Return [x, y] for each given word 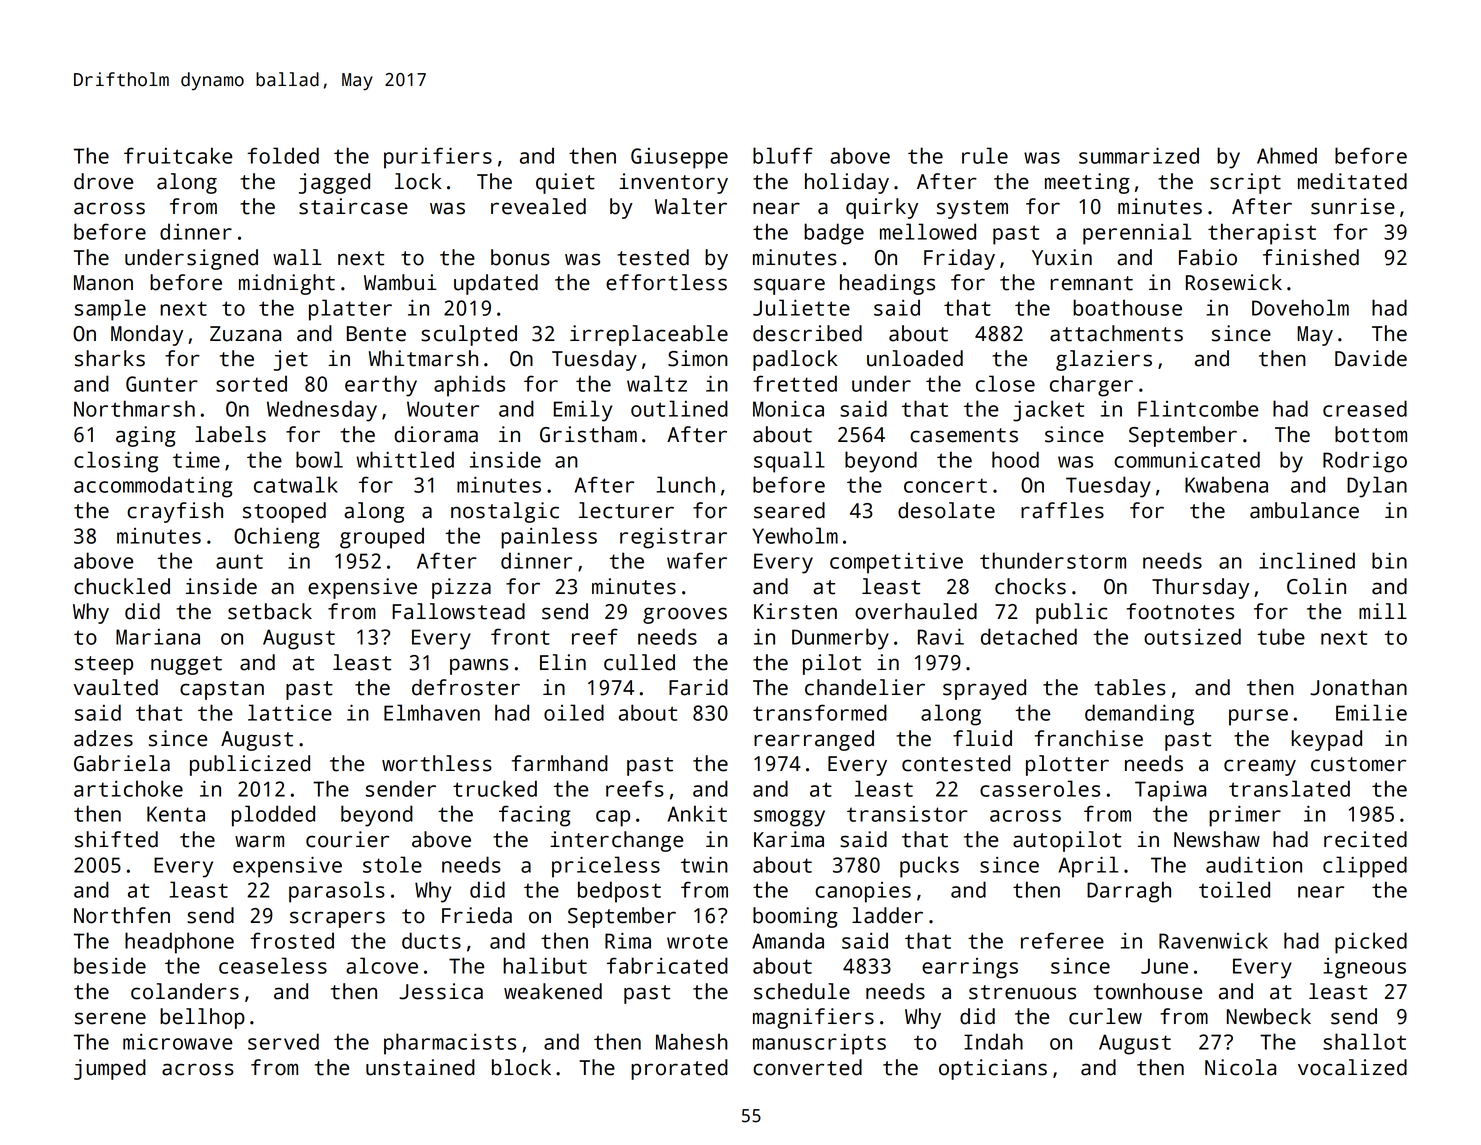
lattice [290, 712]
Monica [788, 409]
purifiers [438, 158]
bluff [783, 155]
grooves [685, 615]
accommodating [153, 487]
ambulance [1304, 510]
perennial [1137, 234]
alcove [382, 965]
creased [1365, 408]
